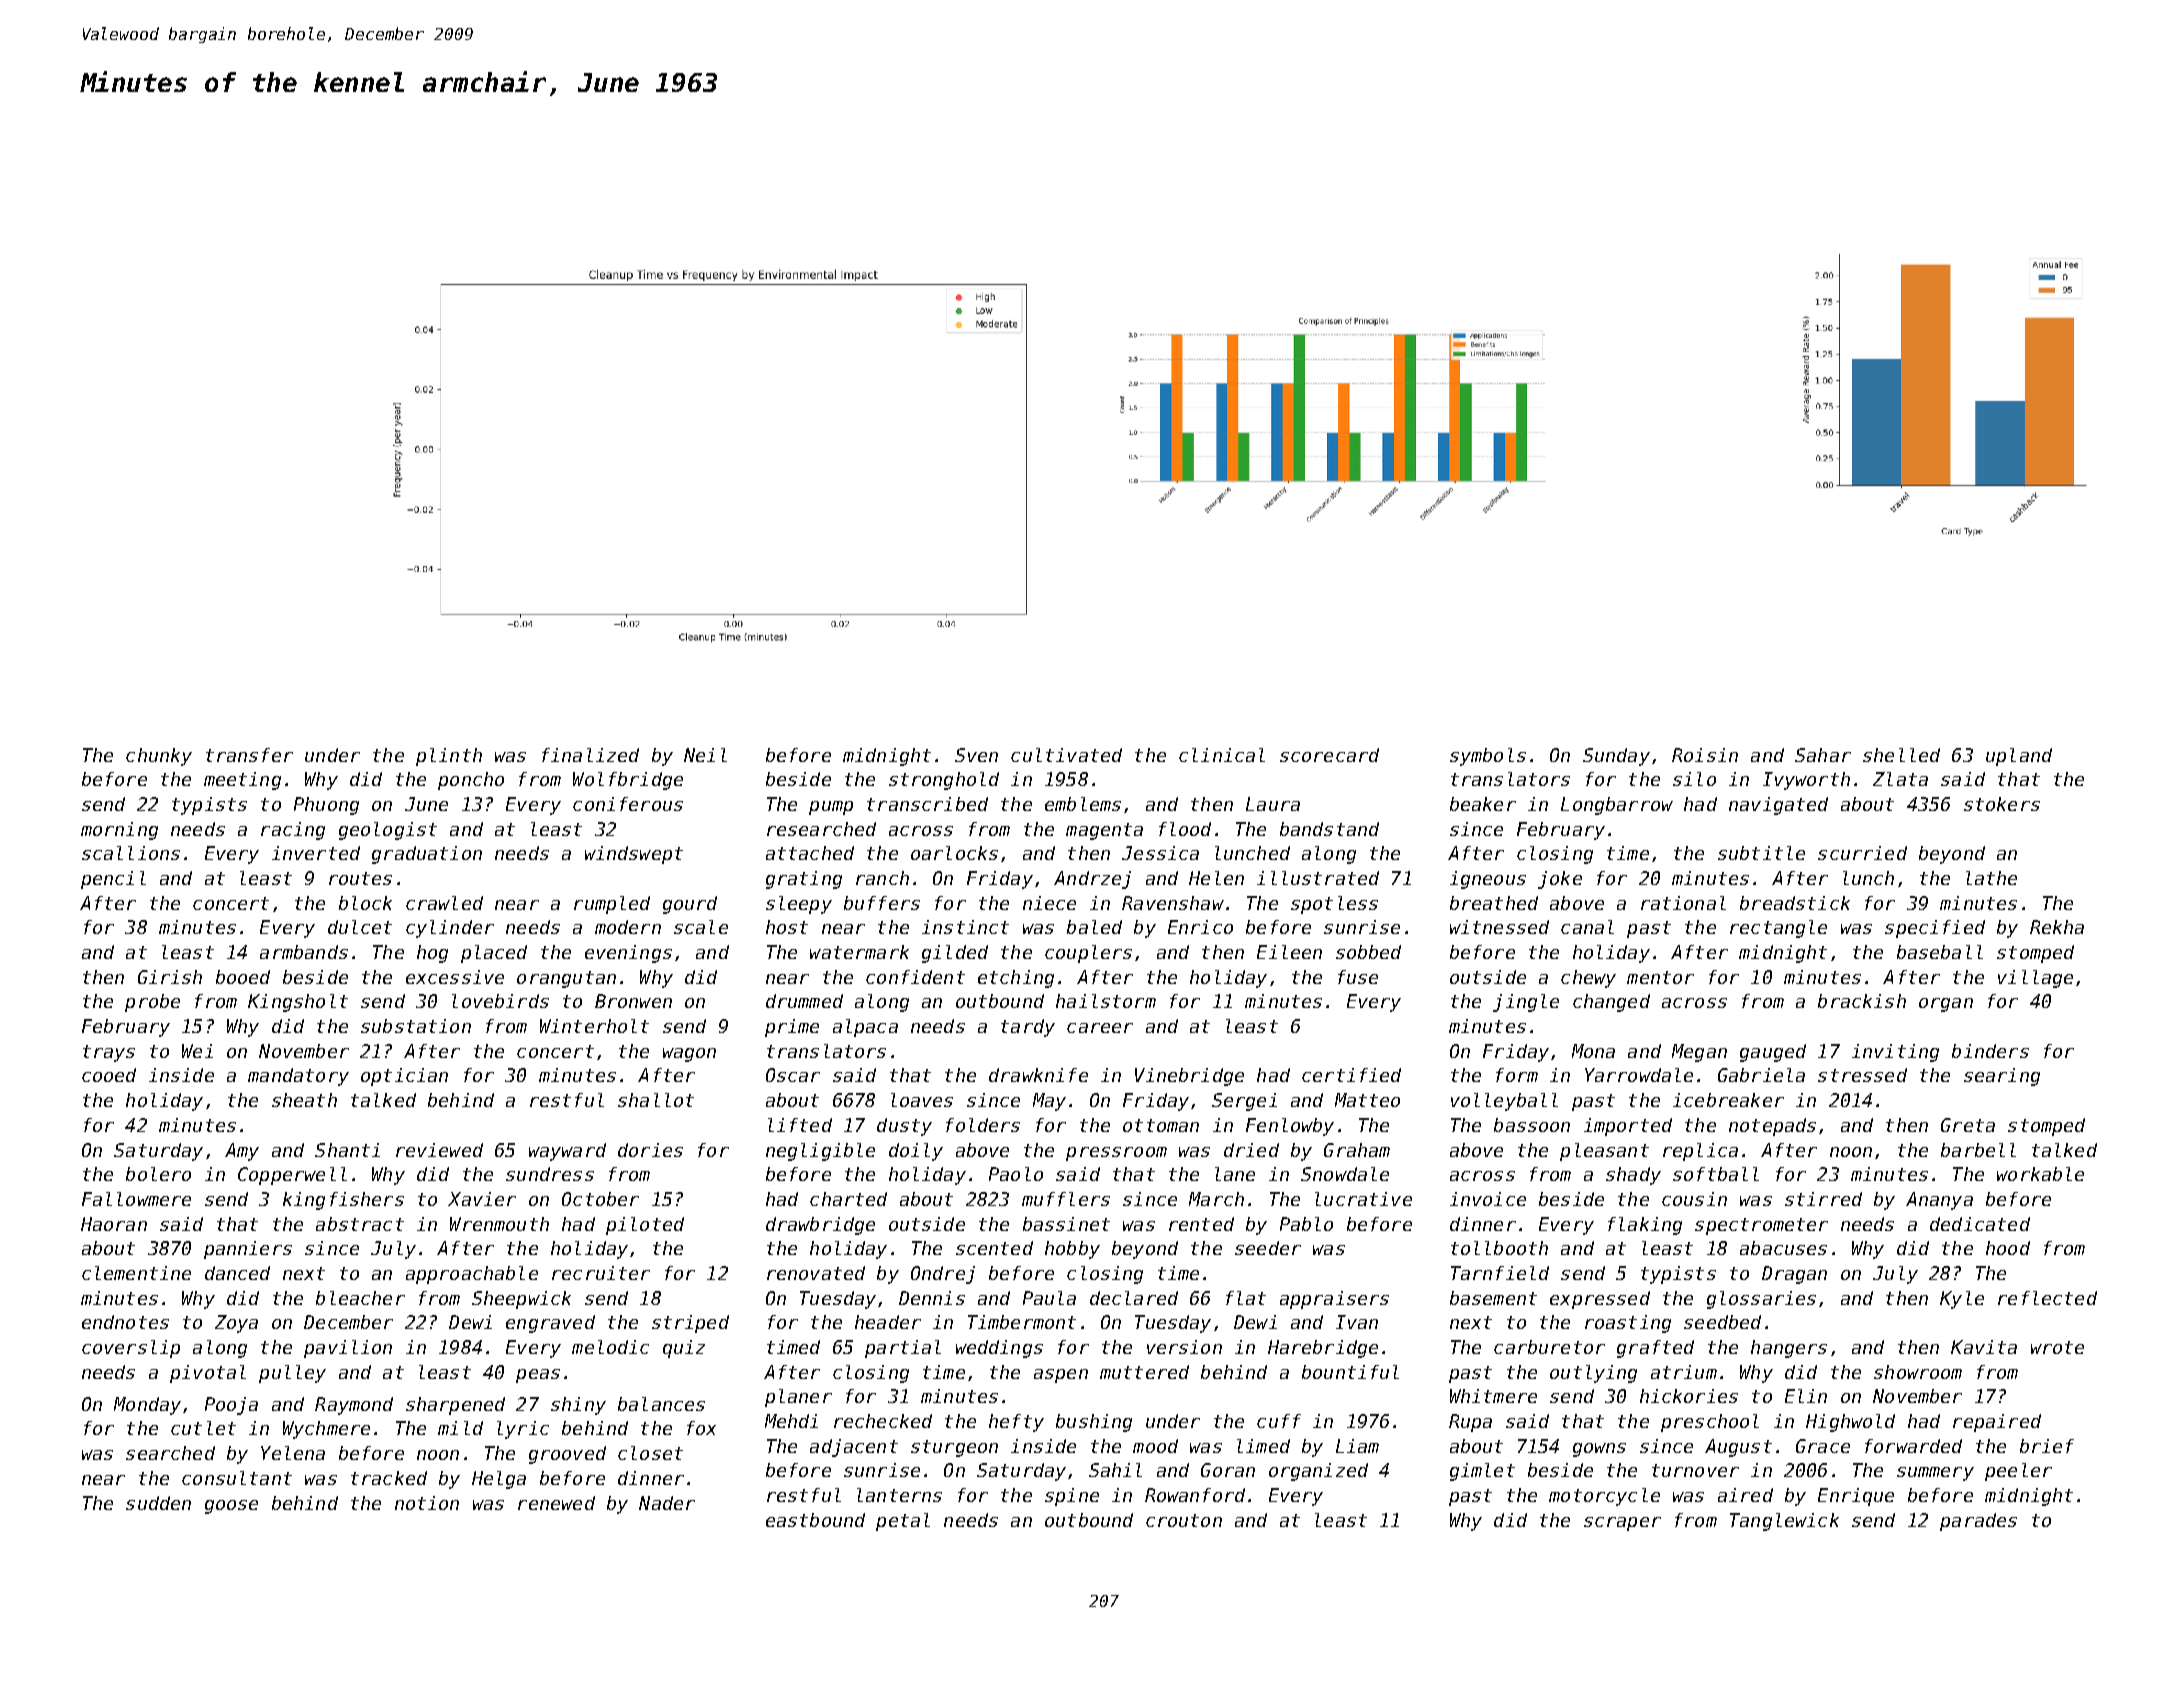 This document has width=2178, height=1683. Describe the element at coordinates (954, 1448) in the document. I see `sturgeon` at that location.
